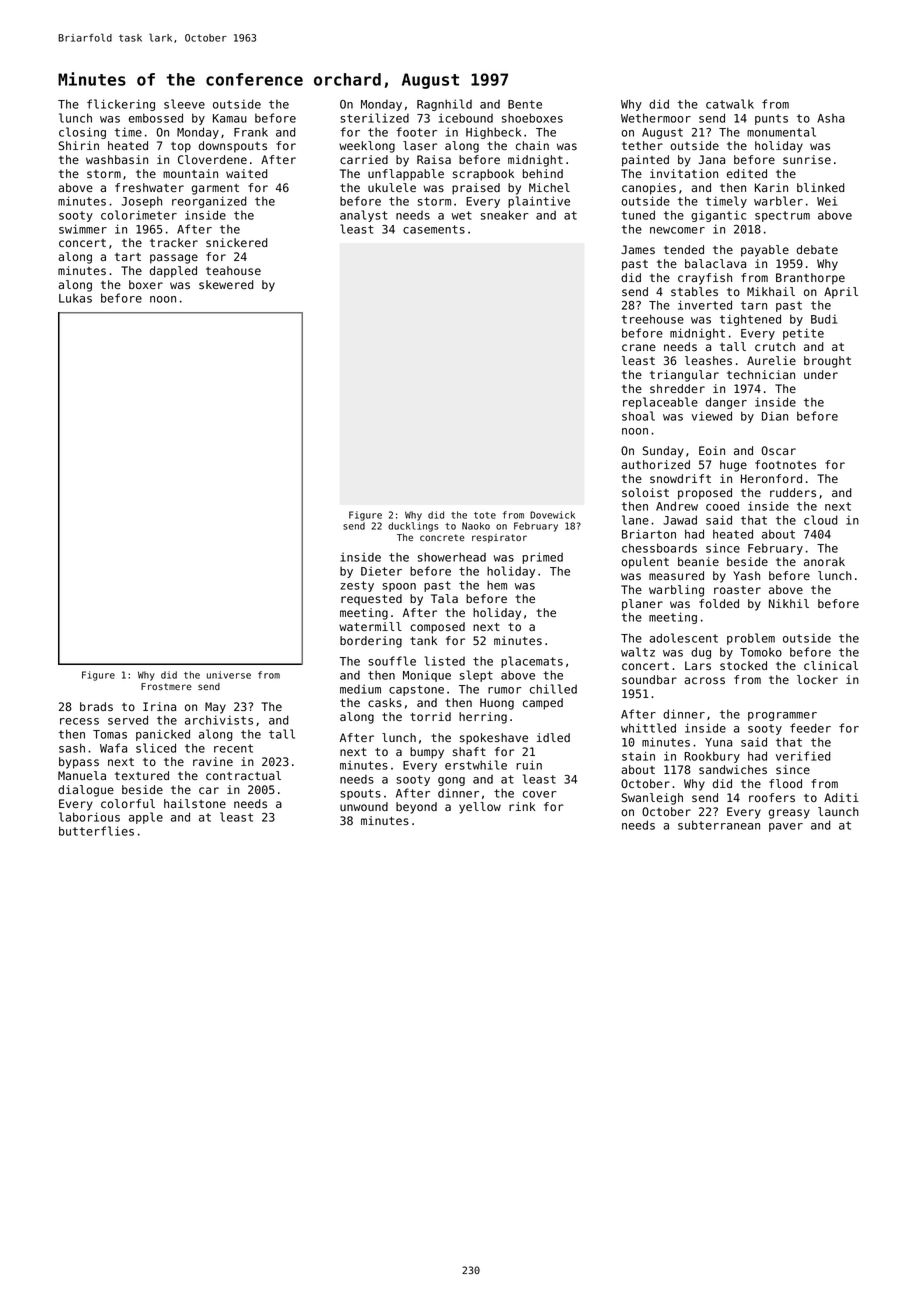 The image size is (924, 1308). Describe the element at coordinates (638, 416) in the image. I see `shoal` at that location.
